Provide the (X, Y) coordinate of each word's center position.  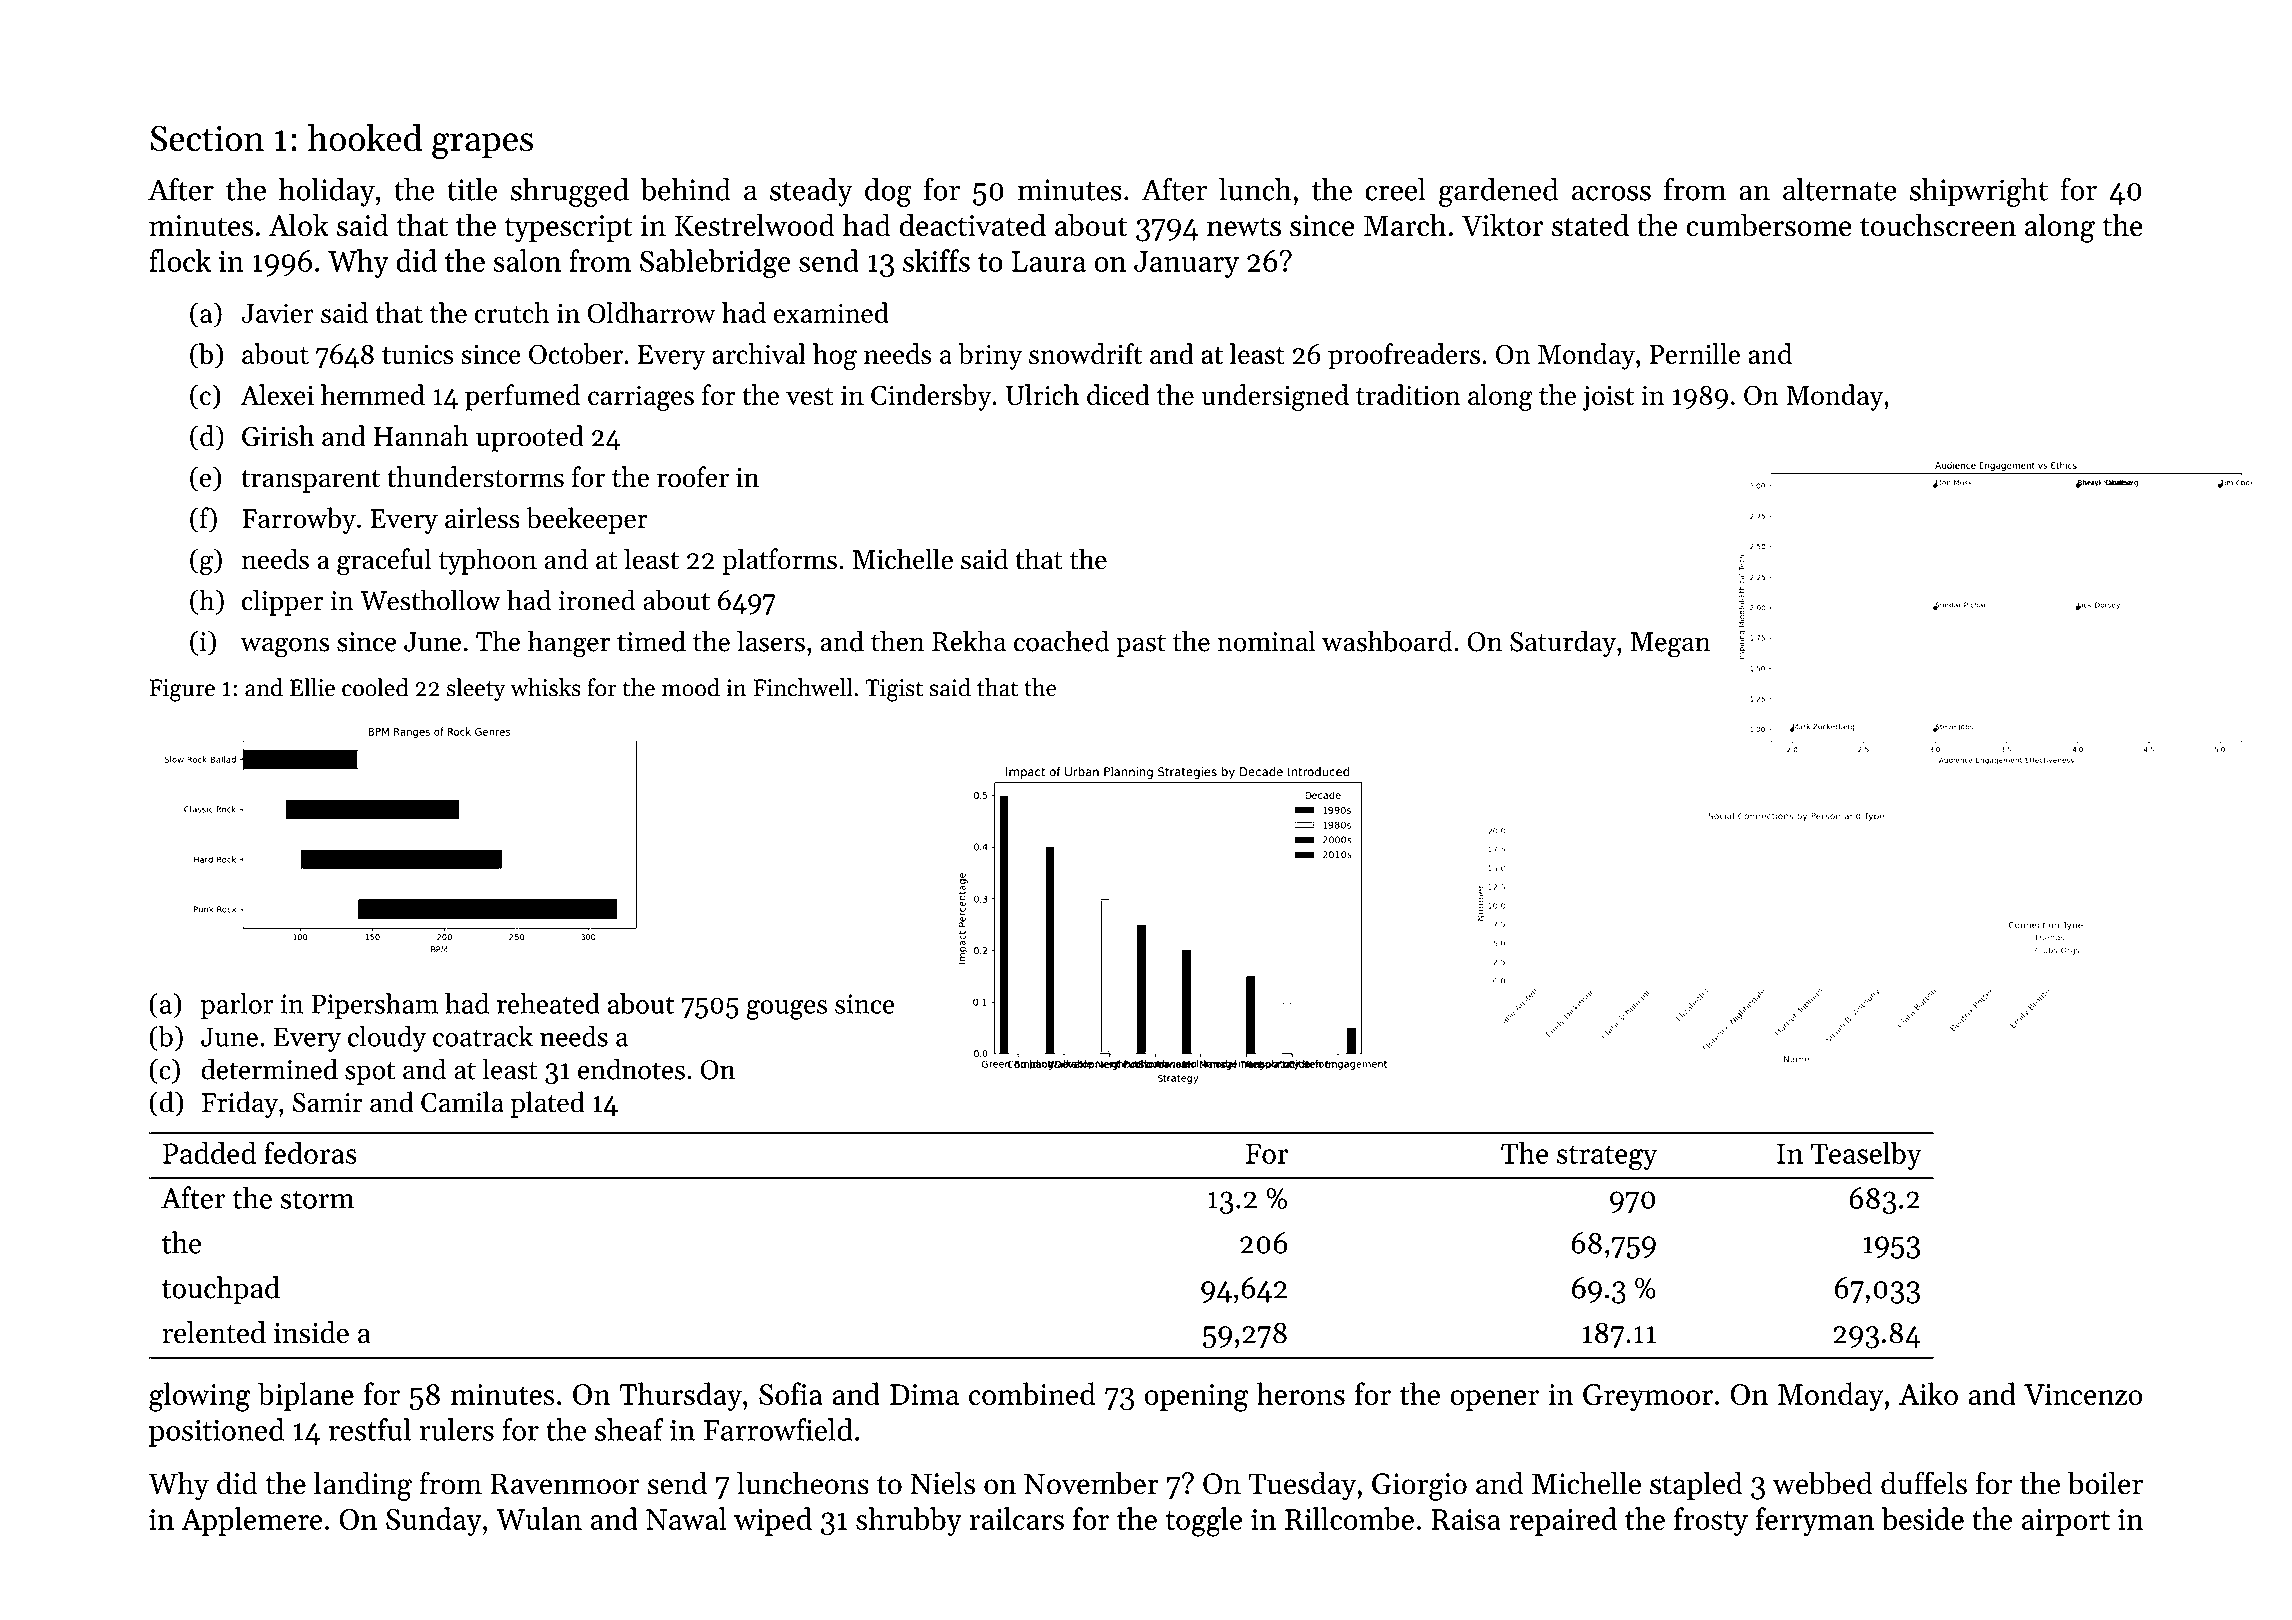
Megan (1670, 645)
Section (207, 139)
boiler (2105, 1483)
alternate (1840, 189)
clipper (283, 602)
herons (1301, 1393)
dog (888, 192)
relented (214, 1332)
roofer (693, 477)
